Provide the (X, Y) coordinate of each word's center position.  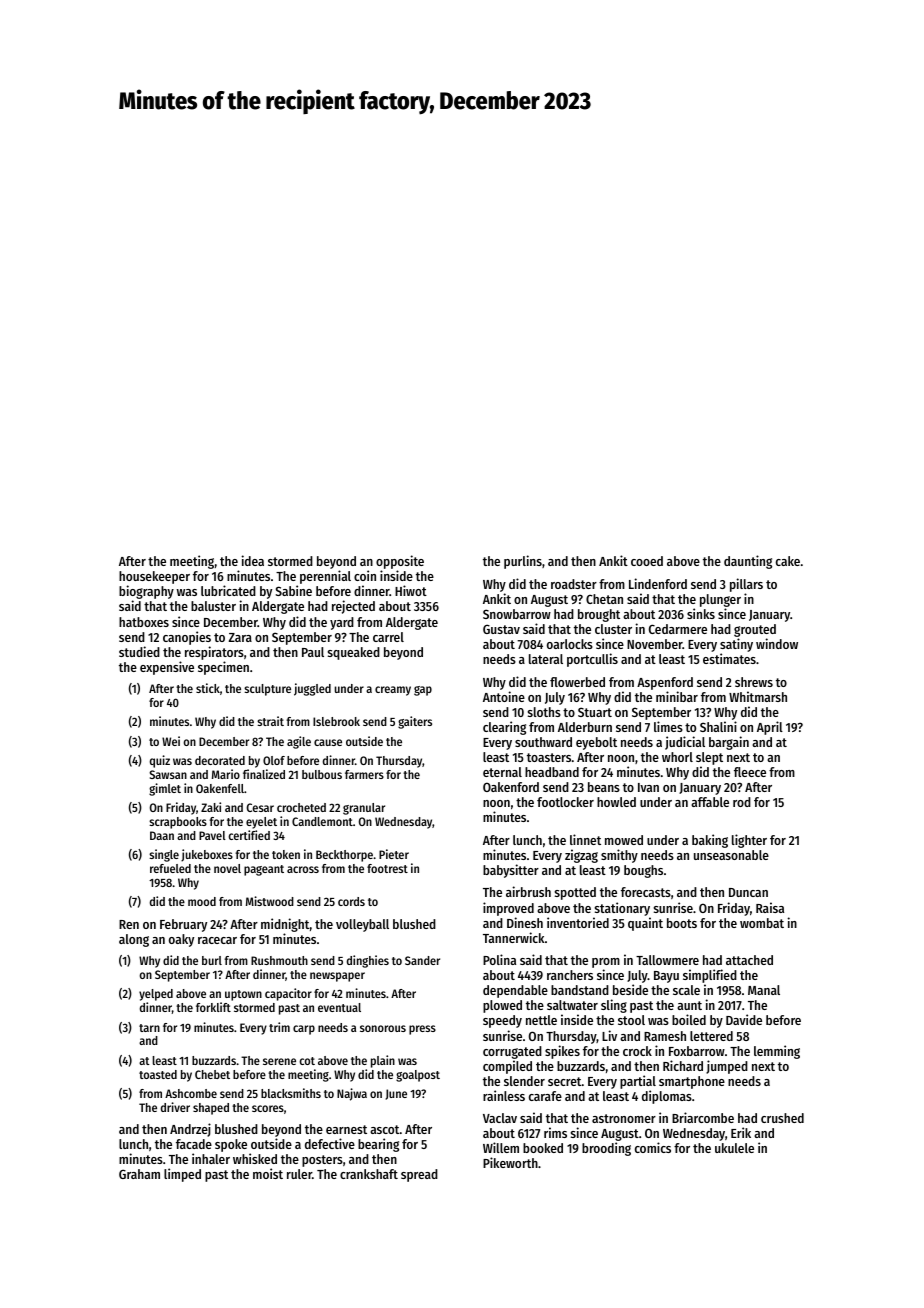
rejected (353, 607)
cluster (613, 629)
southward (543, 742)
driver (175, 1107)
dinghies (368, 961)
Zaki (211, 807)
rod (742, 802)
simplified (710, 977)
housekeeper (154, 578)
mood (202, 901)
